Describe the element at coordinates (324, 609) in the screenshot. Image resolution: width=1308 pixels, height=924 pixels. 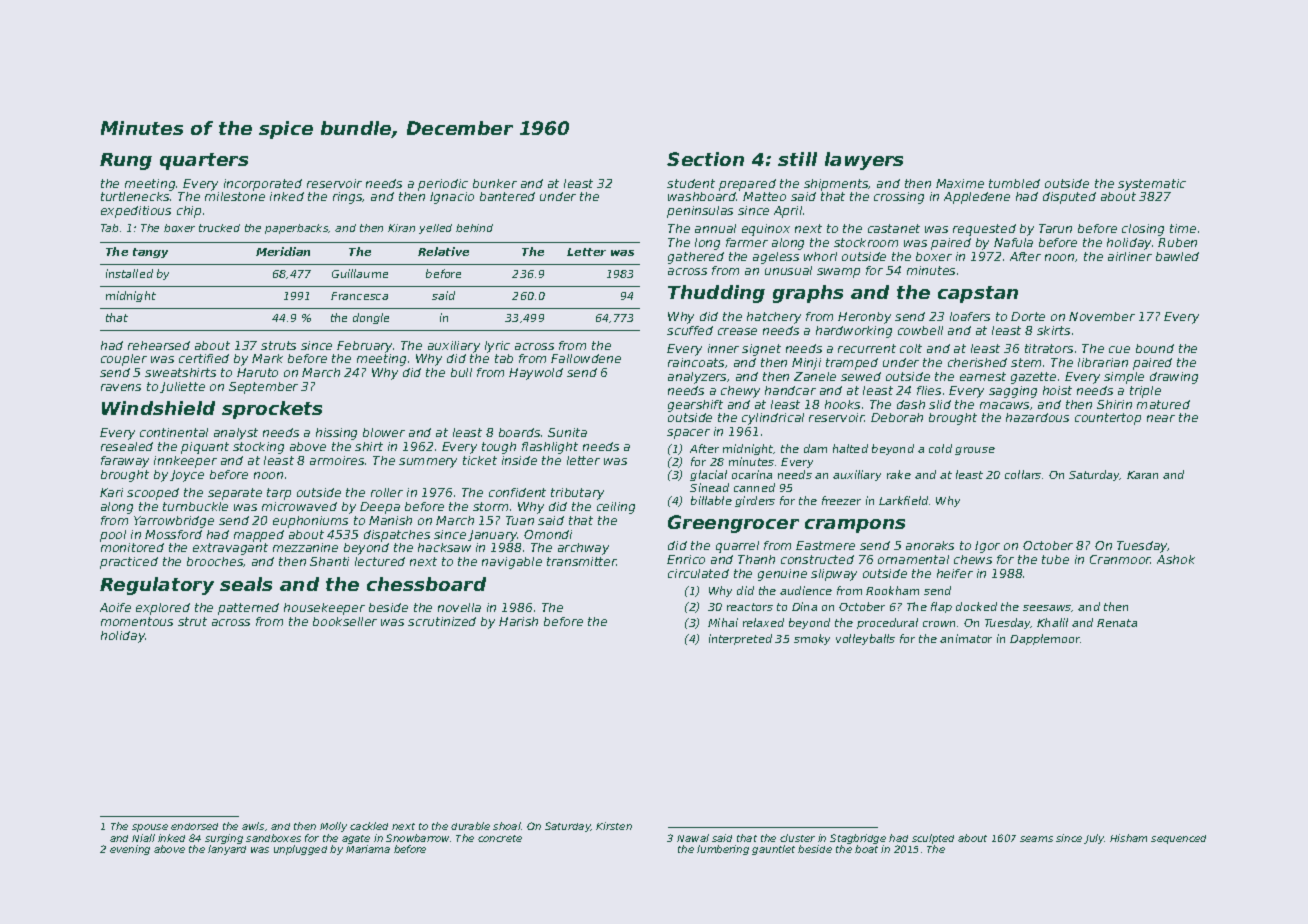
I see `housekeeper` at that location.
